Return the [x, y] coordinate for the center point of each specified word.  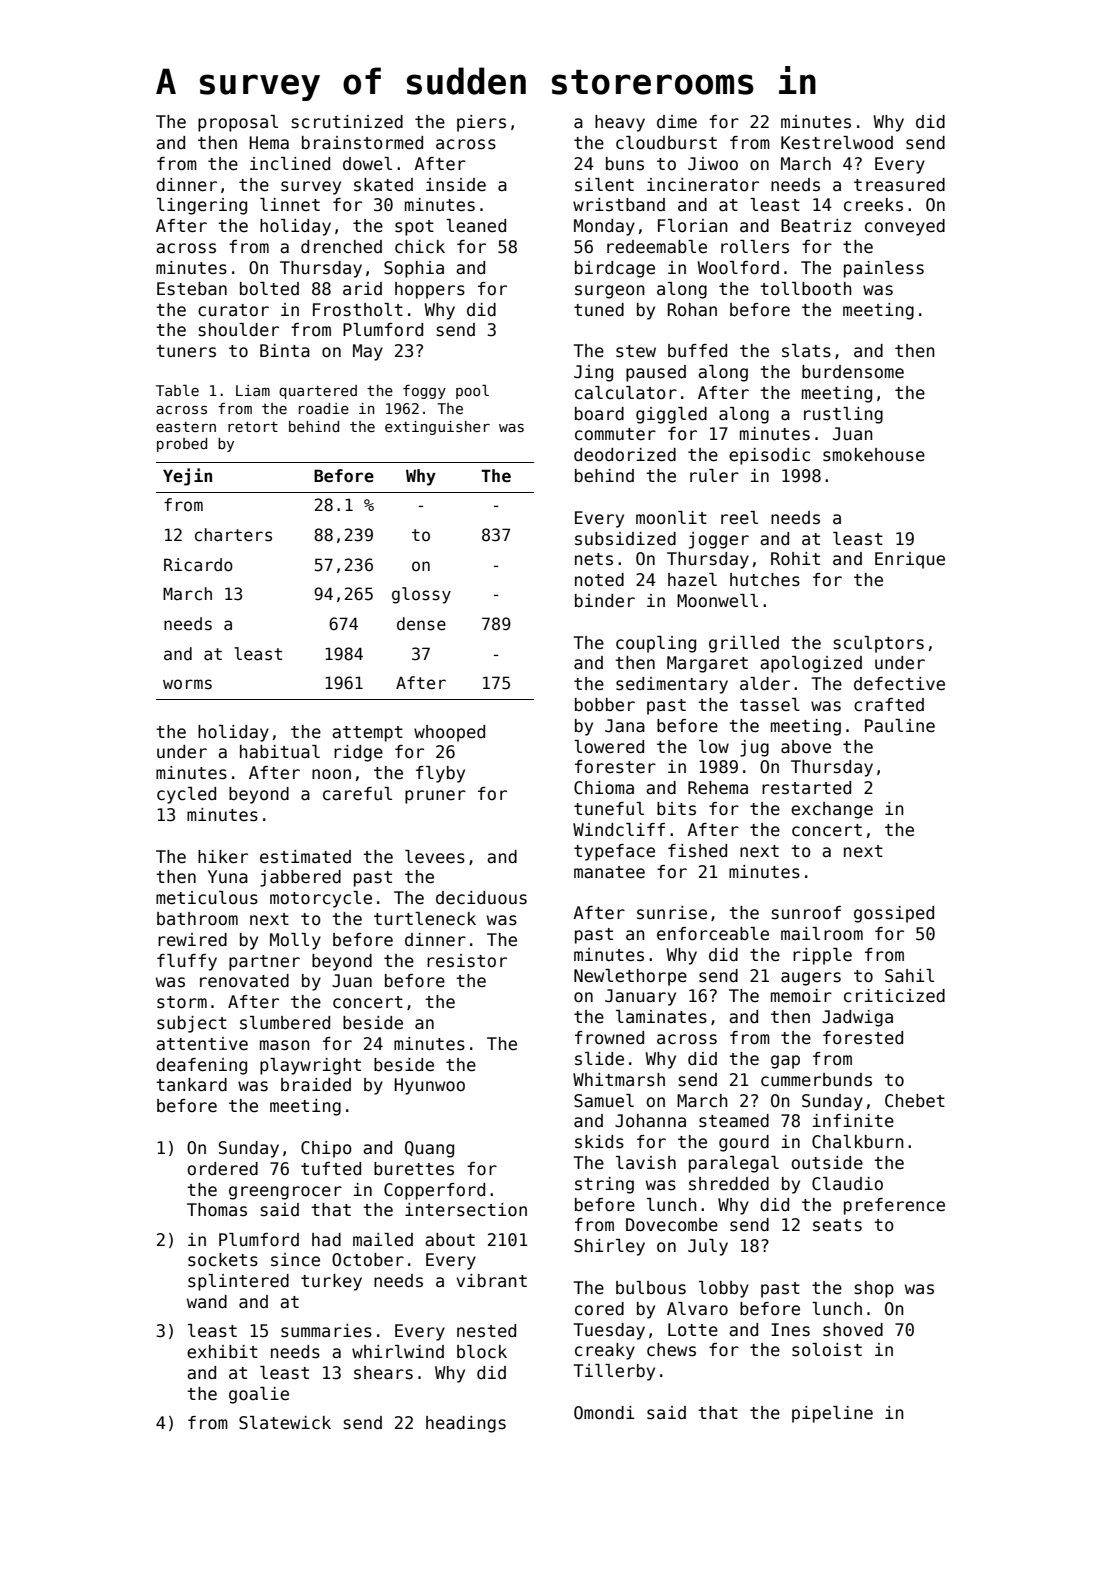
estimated [305, 857]
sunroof [806, 913]
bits [676, 809]
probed [182, 445]
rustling [843, 415]
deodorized [625, 455]
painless [884, 269]
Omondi [604, 1413]
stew [636, 351]
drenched [341, 247]
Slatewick [285, 1423]
